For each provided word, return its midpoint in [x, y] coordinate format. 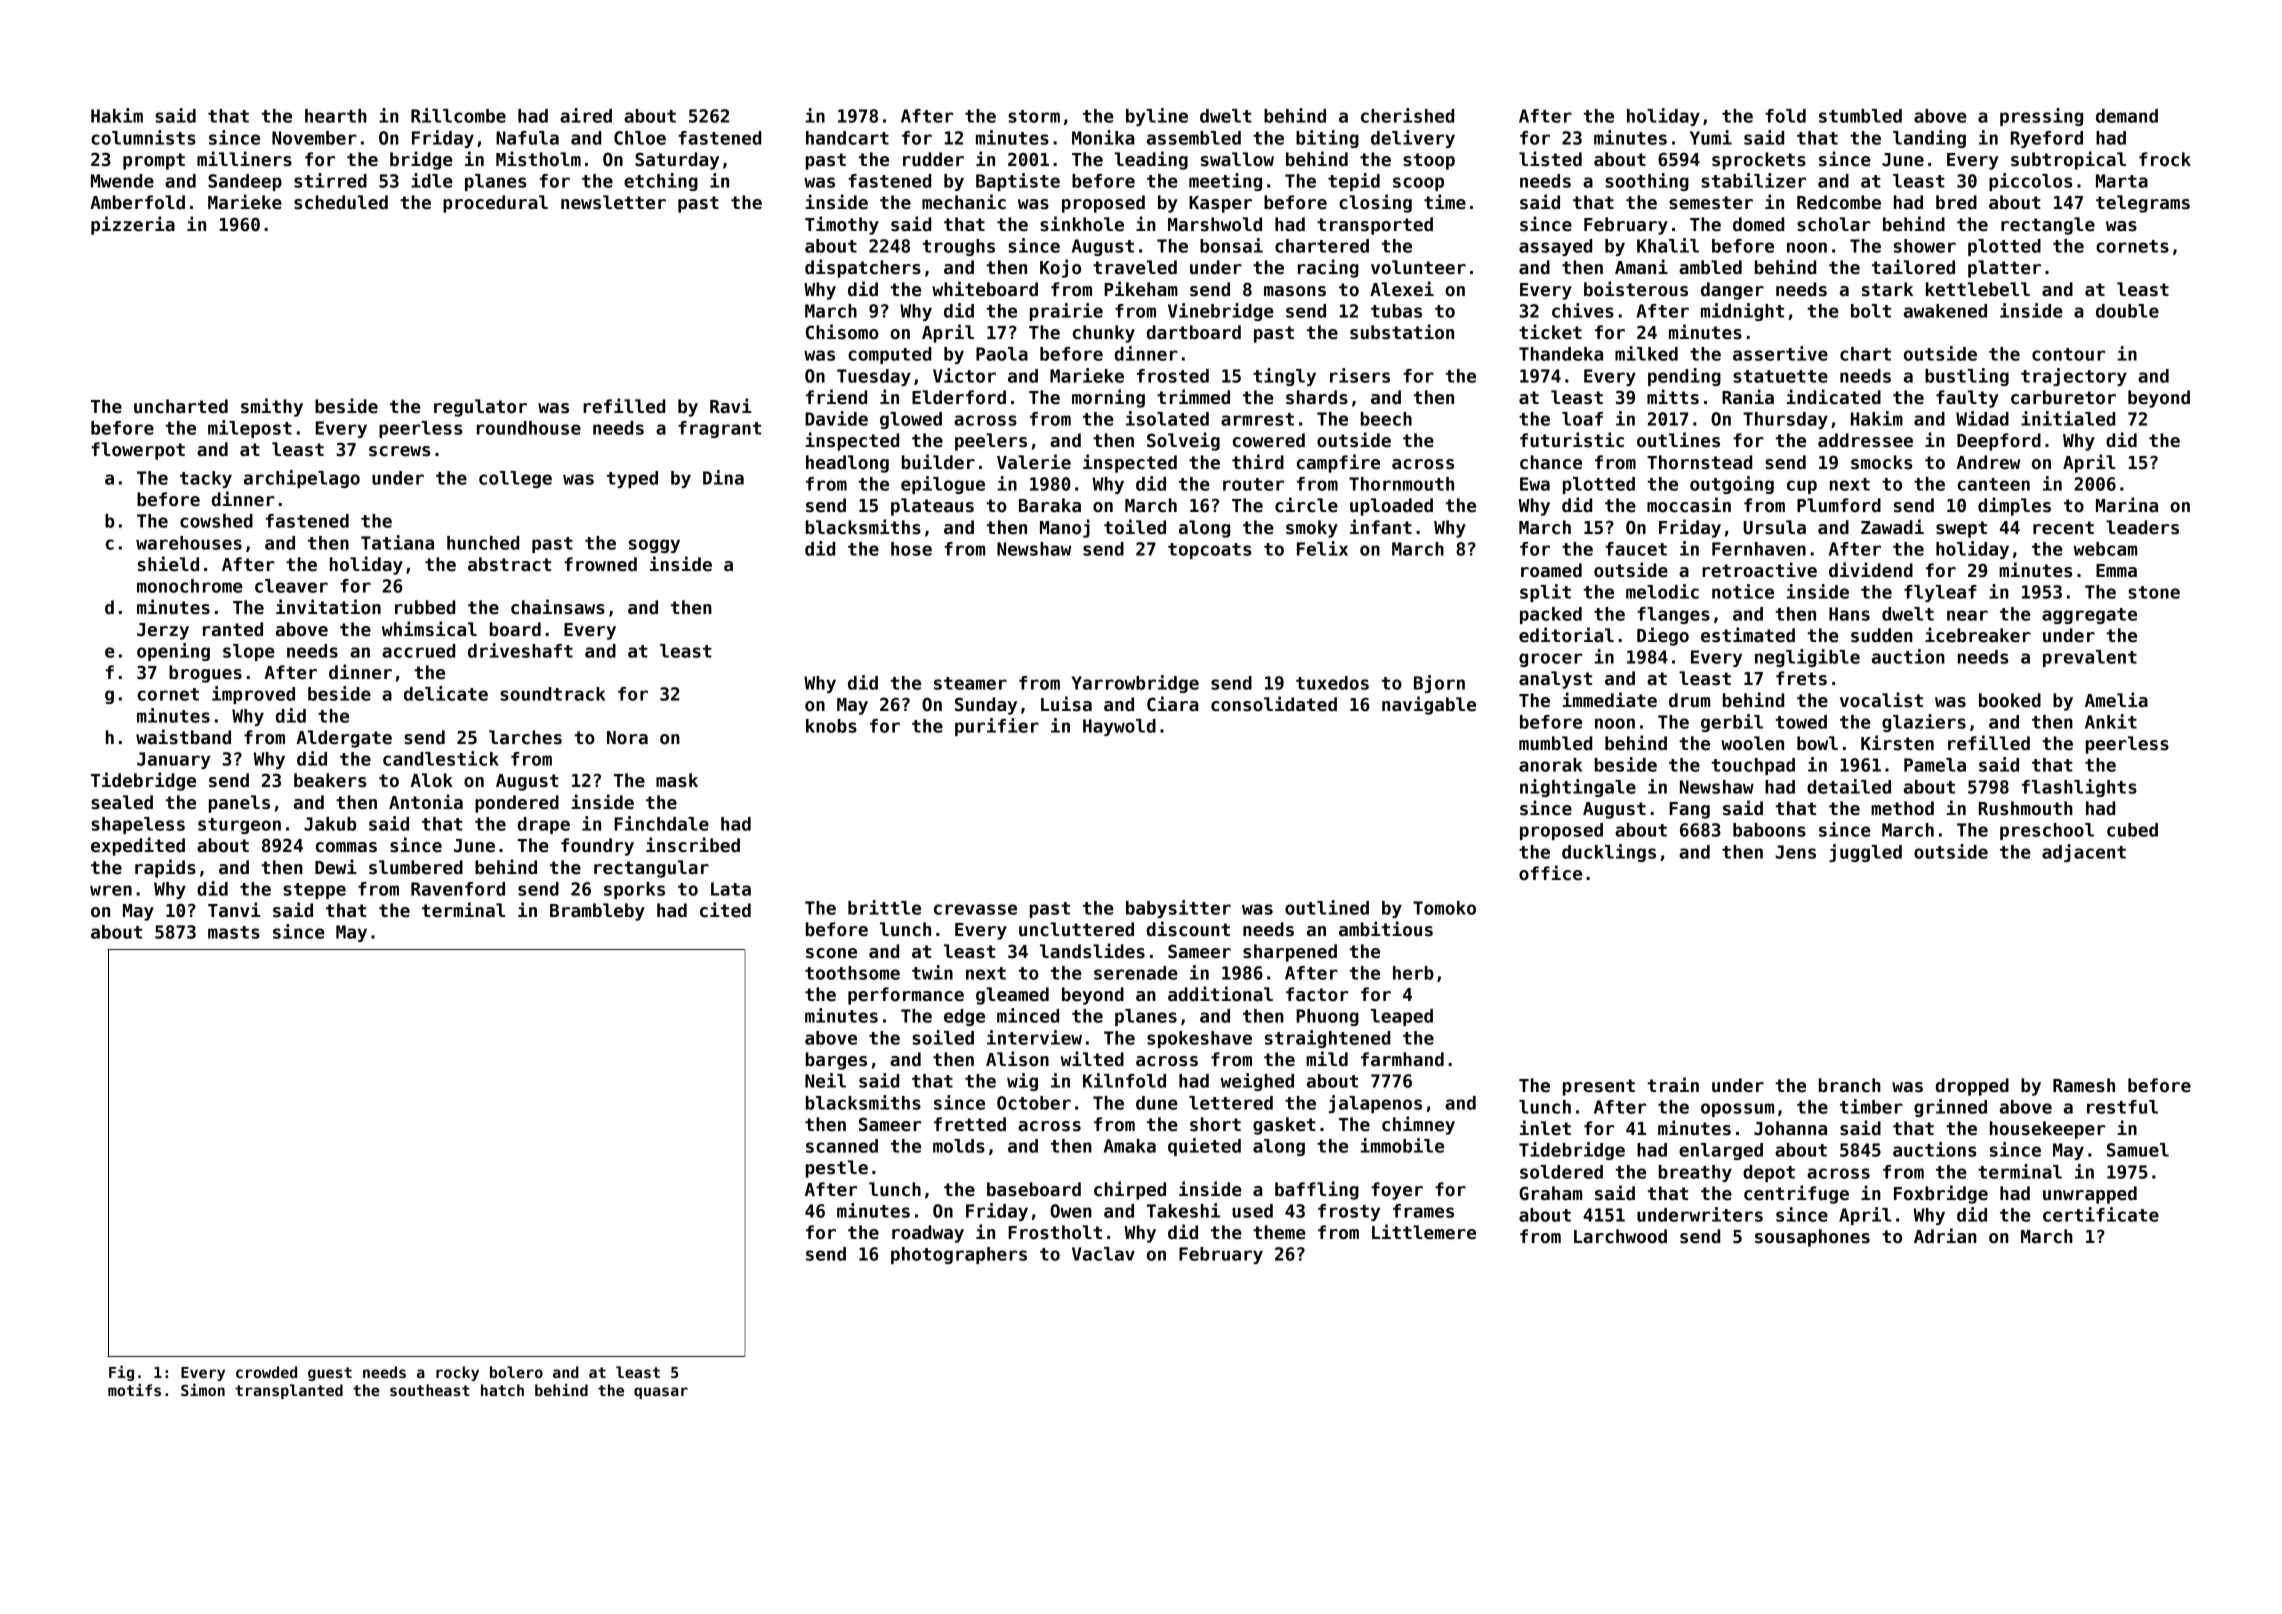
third [1258, 462]
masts [234, 932]
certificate [2101, 1214]
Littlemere [1424, 1232]
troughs [959, 247]
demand [2127, 116]
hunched [483, 543]
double [2127, 311]
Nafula [527, 138]
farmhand [1402, 1059]
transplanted [289, 1391]
